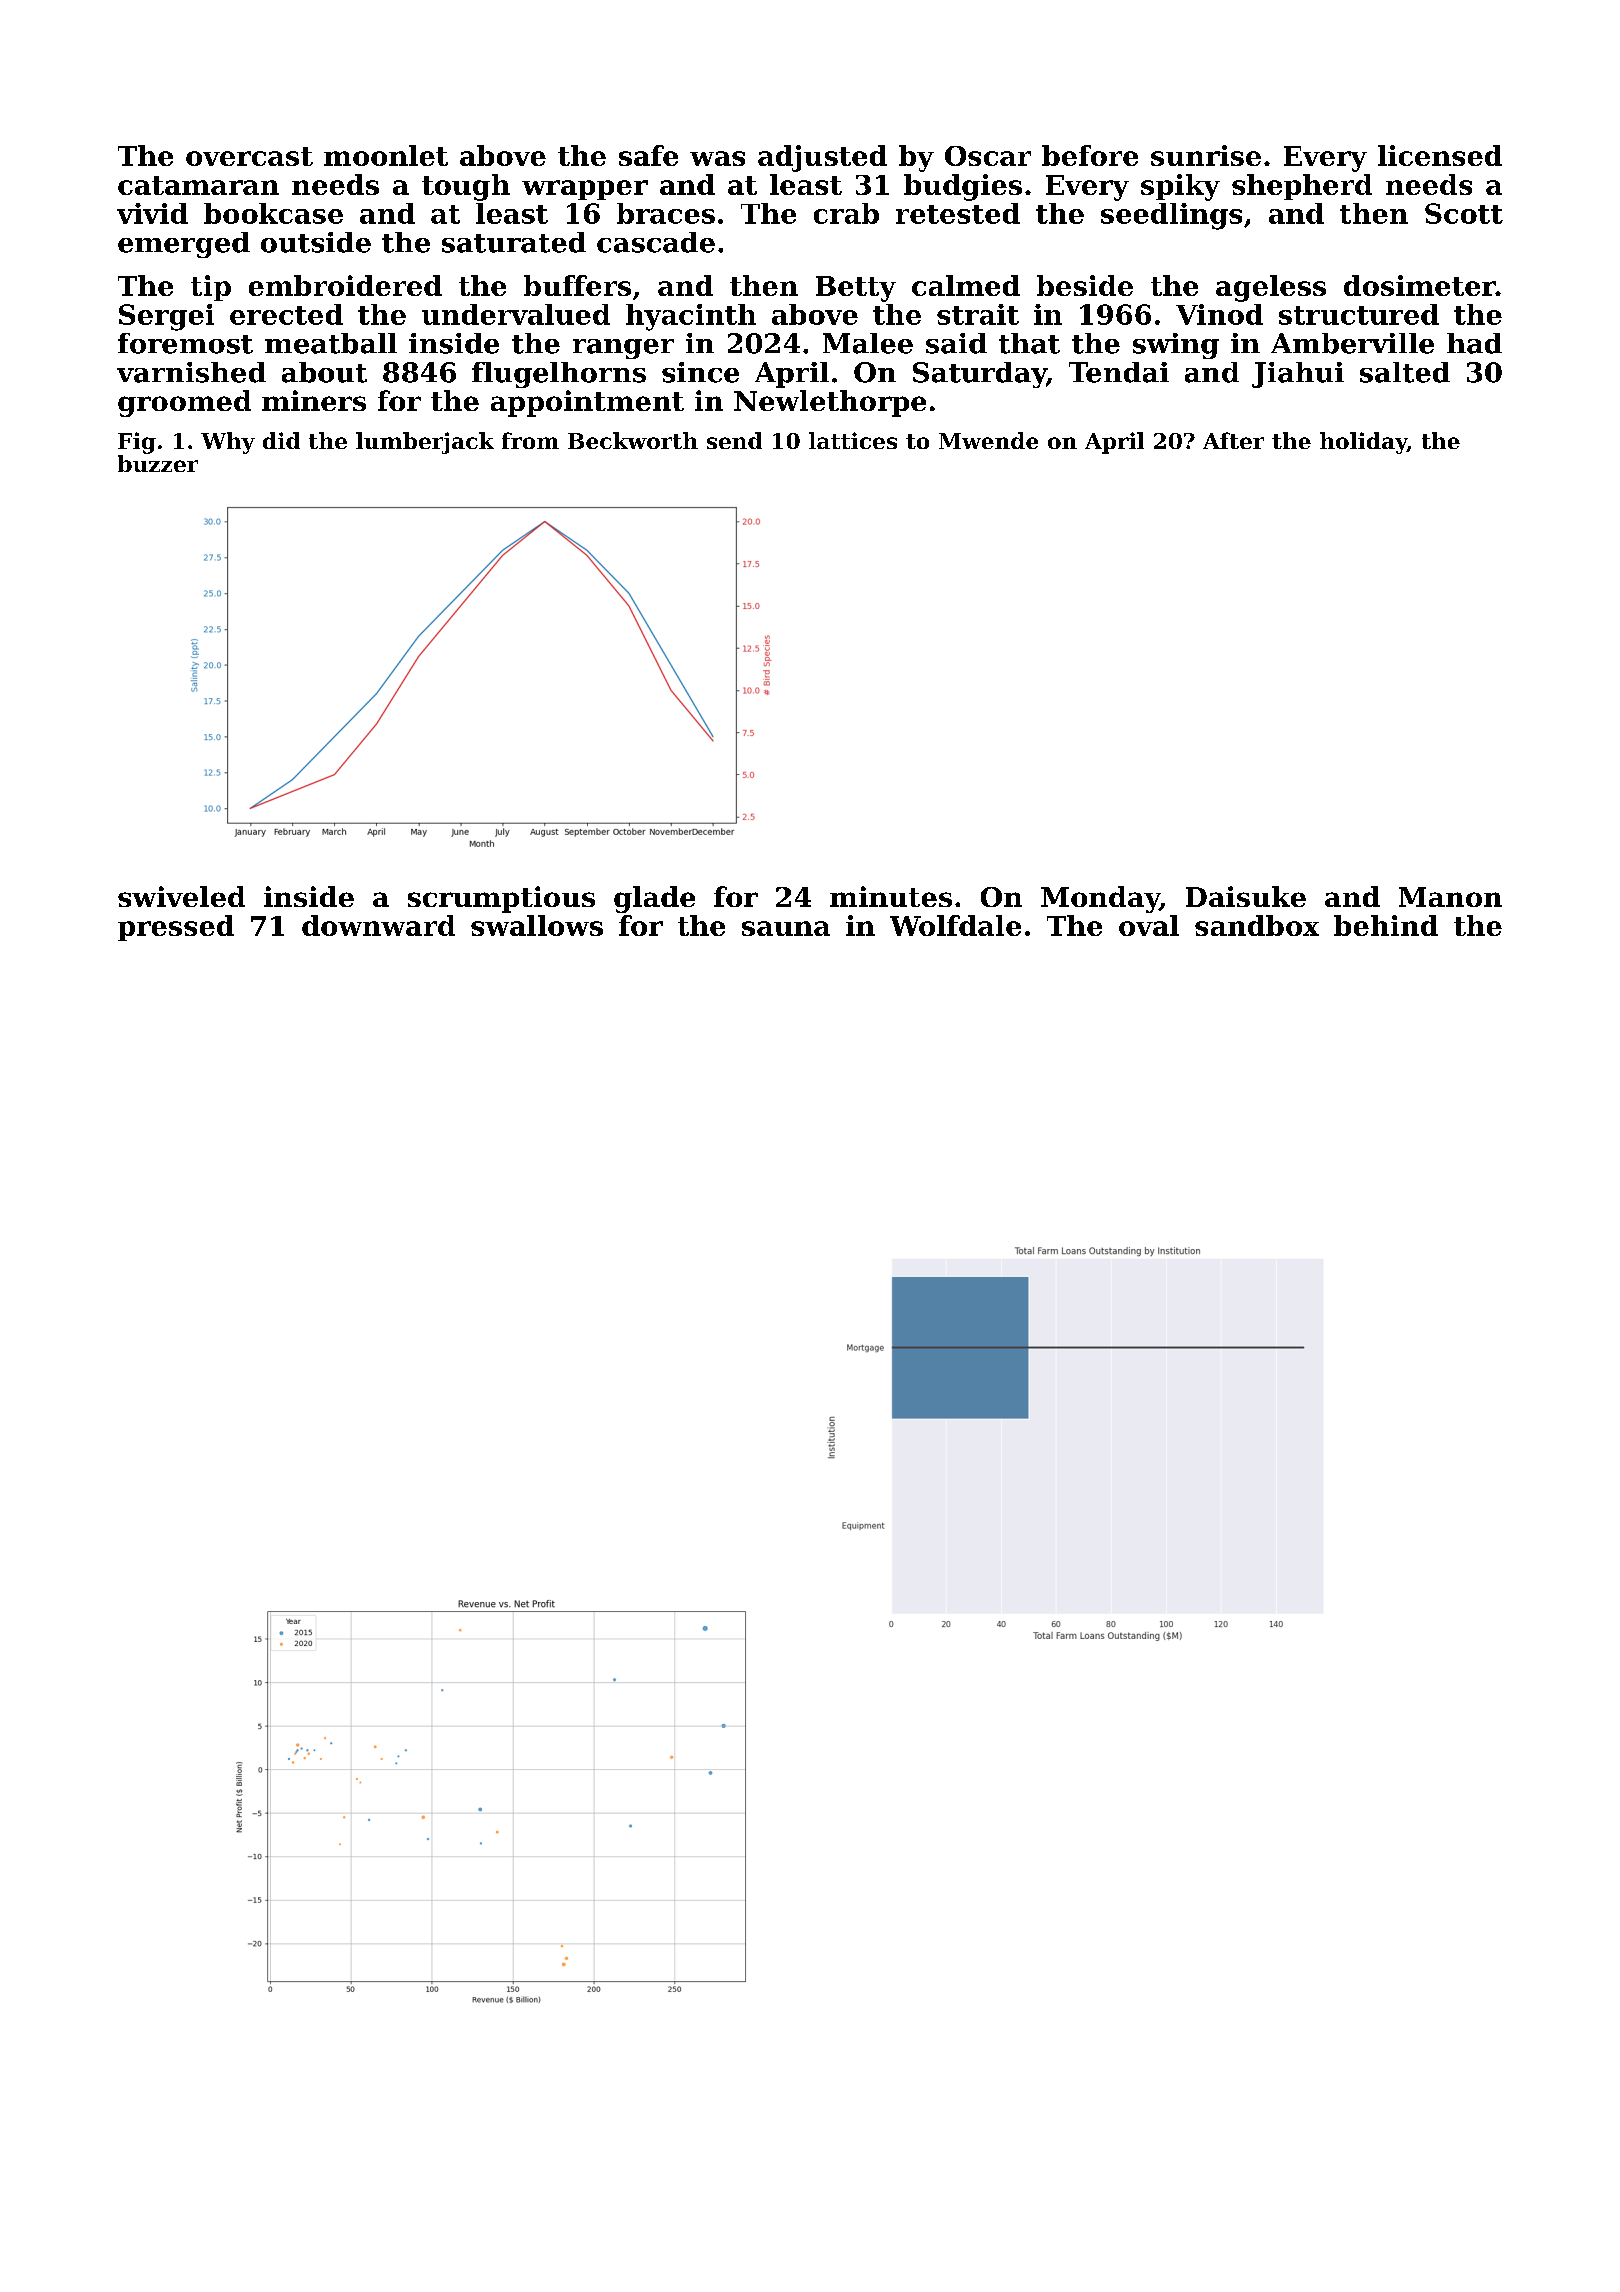 This document has height=2292, width=1620. Describe the element at coordinates (1363, 443) in the document. I see `holiday` at that location.
